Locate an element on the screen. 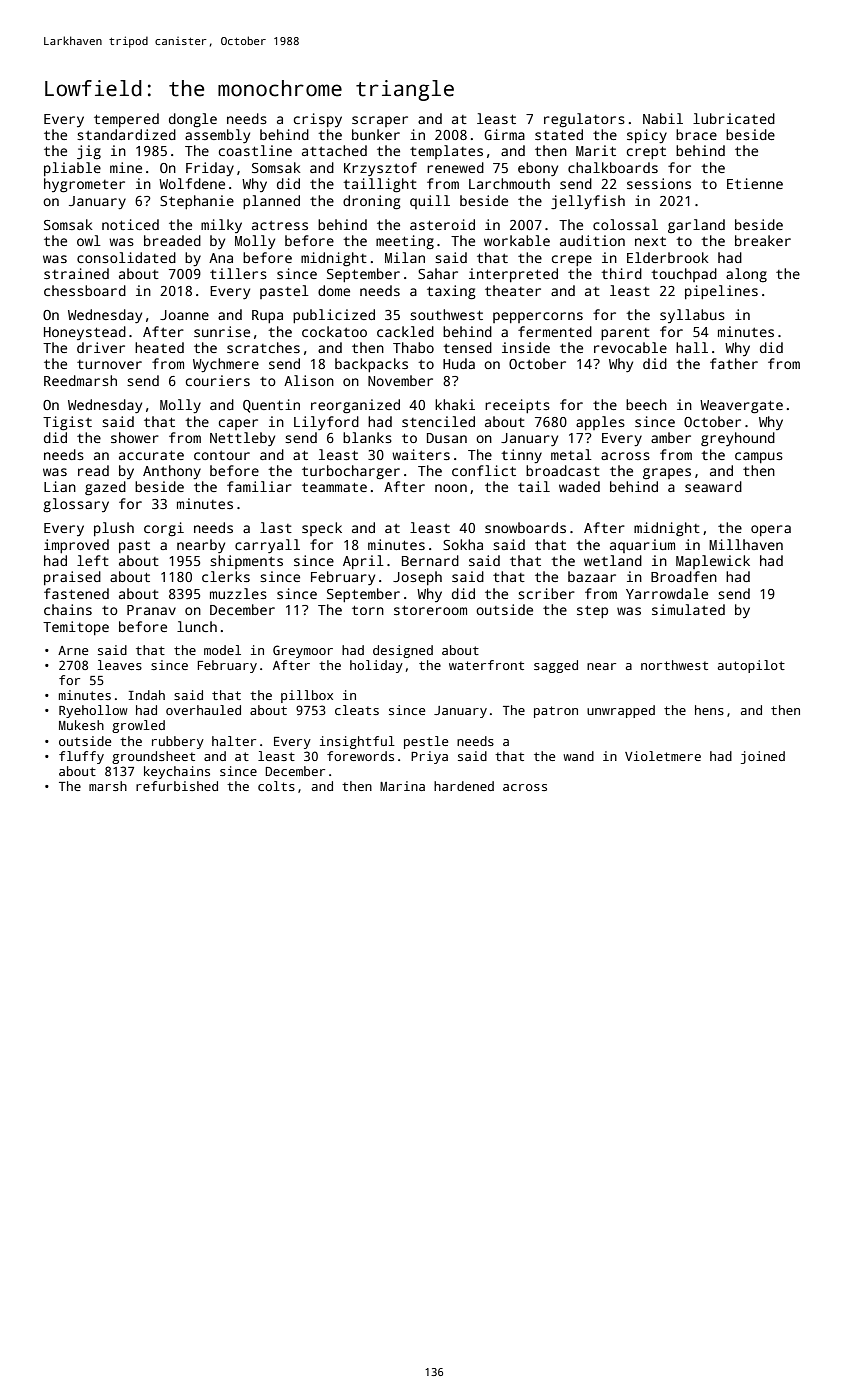 Image resolution: width=849 pixels, height=1400 pixels. tempered is located at coordinates (126, 120).
